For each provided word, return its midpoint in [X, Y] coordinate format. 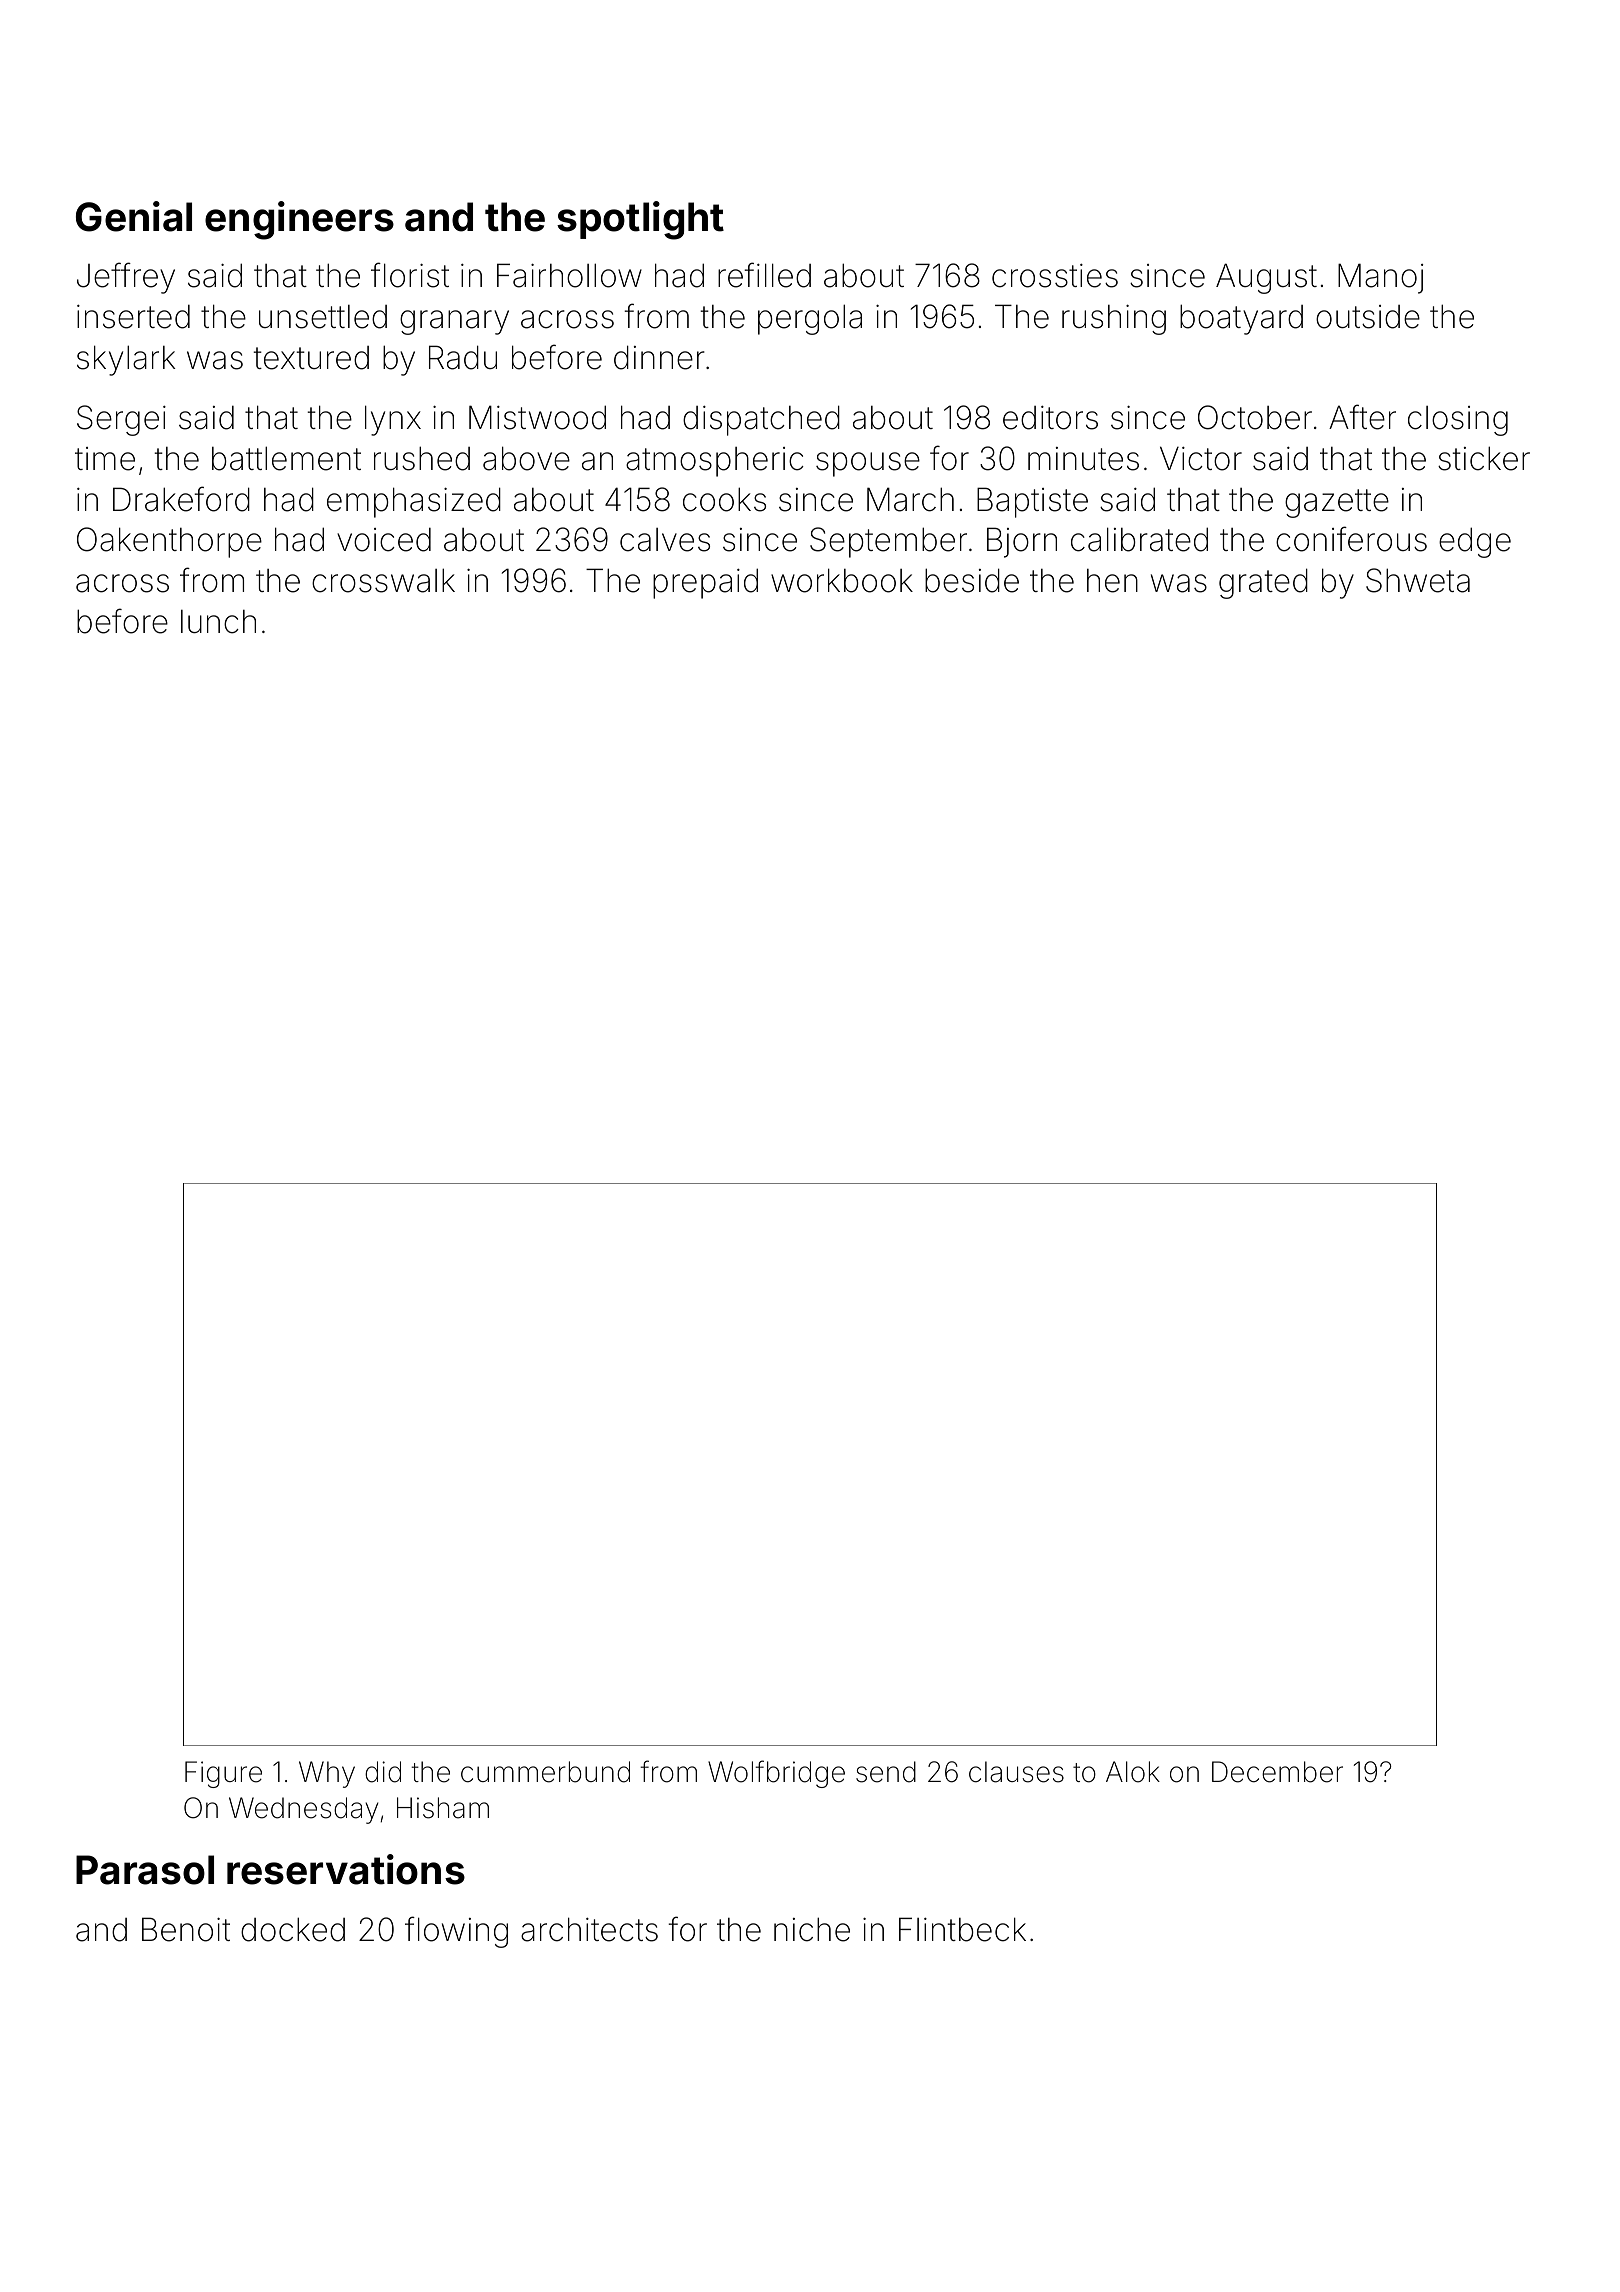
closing [1458, 421]
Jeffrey [126, 278]
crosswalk [383, 580]
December [1277, 1772]
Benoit [186, 1929]
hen [1112, 581]
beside [972, 580]
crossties [1055, 276]
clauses [1016, 1772]
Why [327, 1774]
